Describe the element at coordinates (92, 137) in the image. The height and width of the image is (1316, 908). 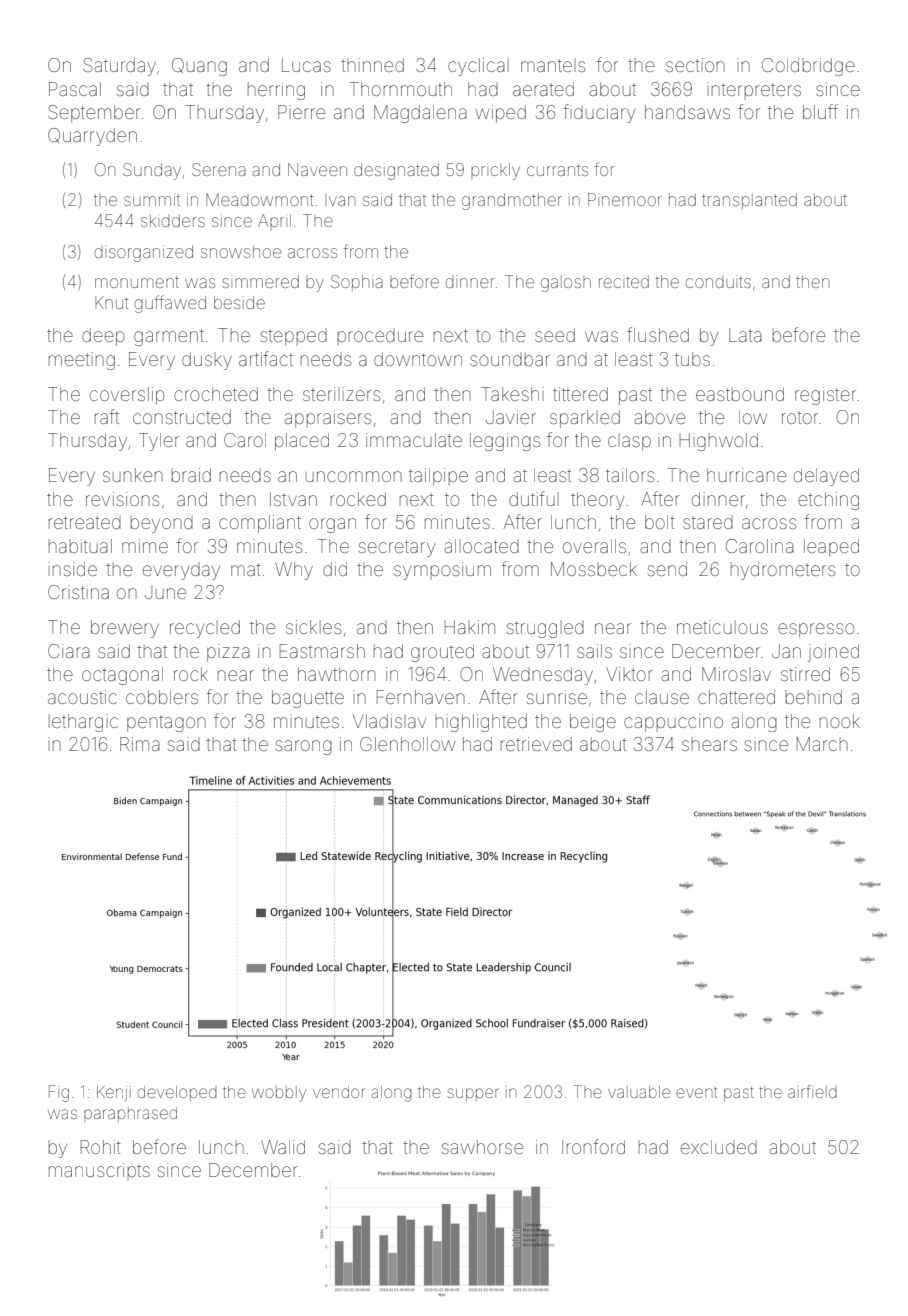
I see `Quarryden` at that location.
